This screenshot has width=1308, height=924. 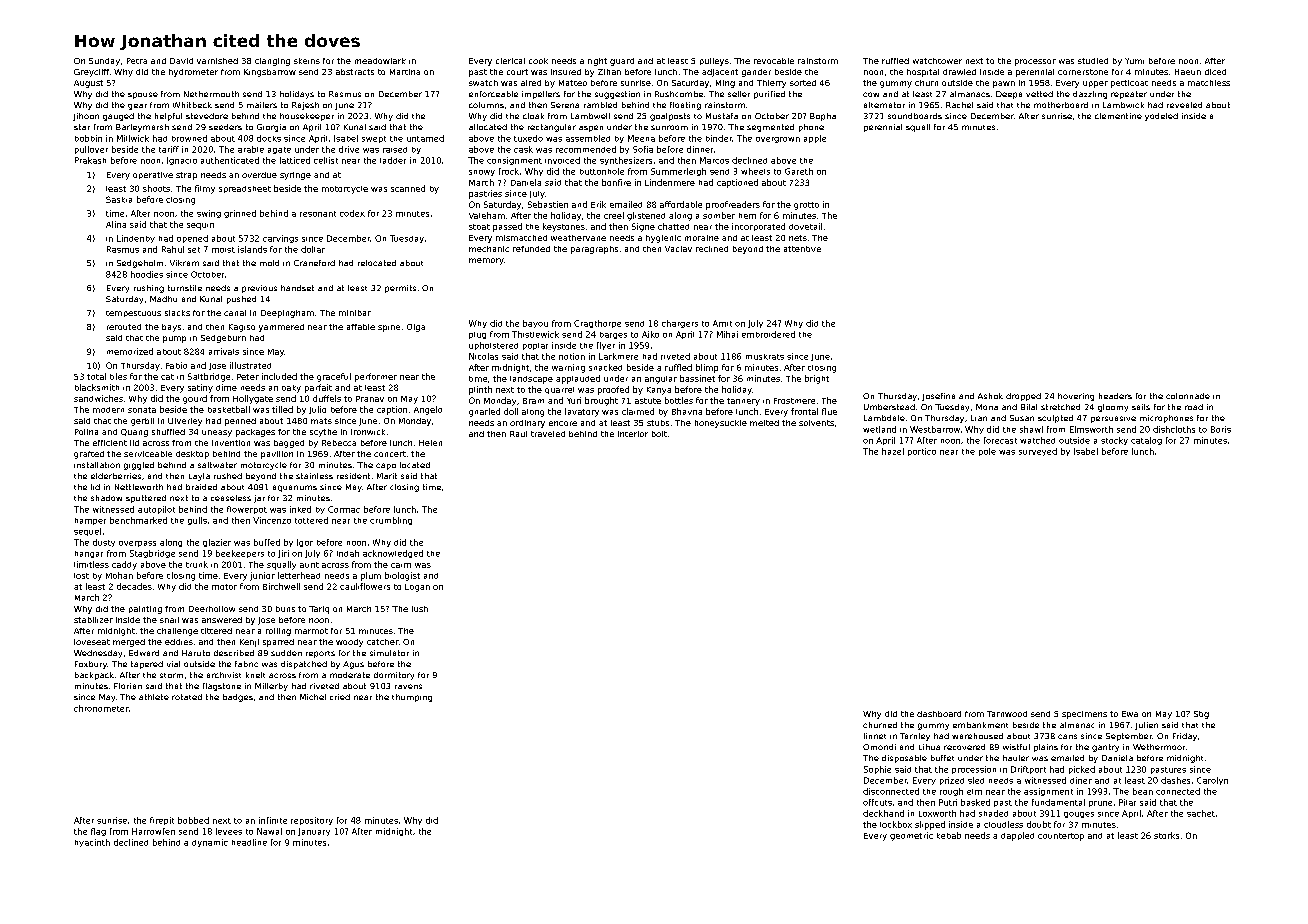 What do you see at coordinates (90, 521) in the screenshot?
I see `hamper` at bounding box center [90, 521].
